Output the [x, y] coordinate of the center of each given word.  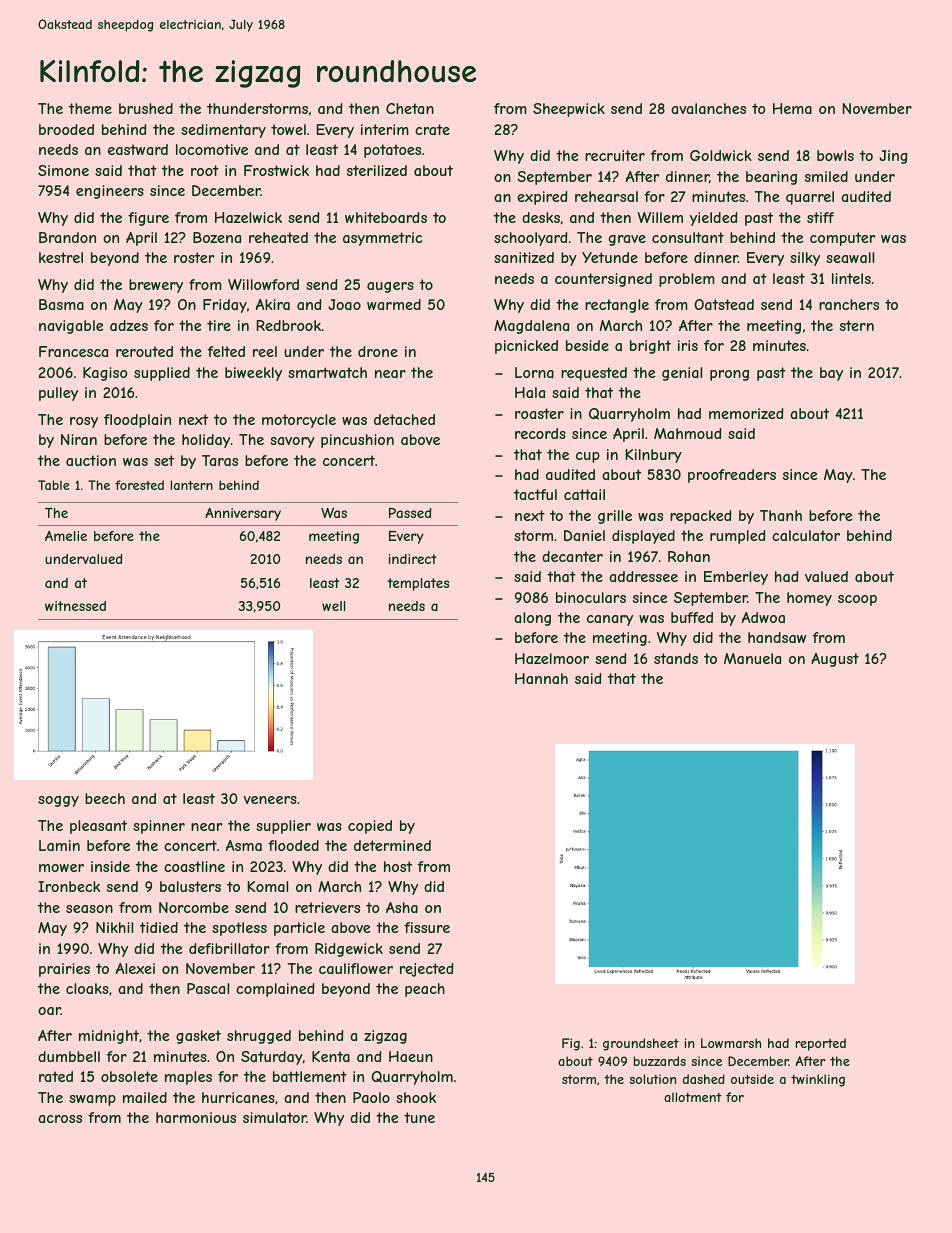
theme [90, 108]
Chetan [410, 108]
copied [370, 827]
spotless [239, 929]
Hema [792, 108]
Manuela [752, 658]
